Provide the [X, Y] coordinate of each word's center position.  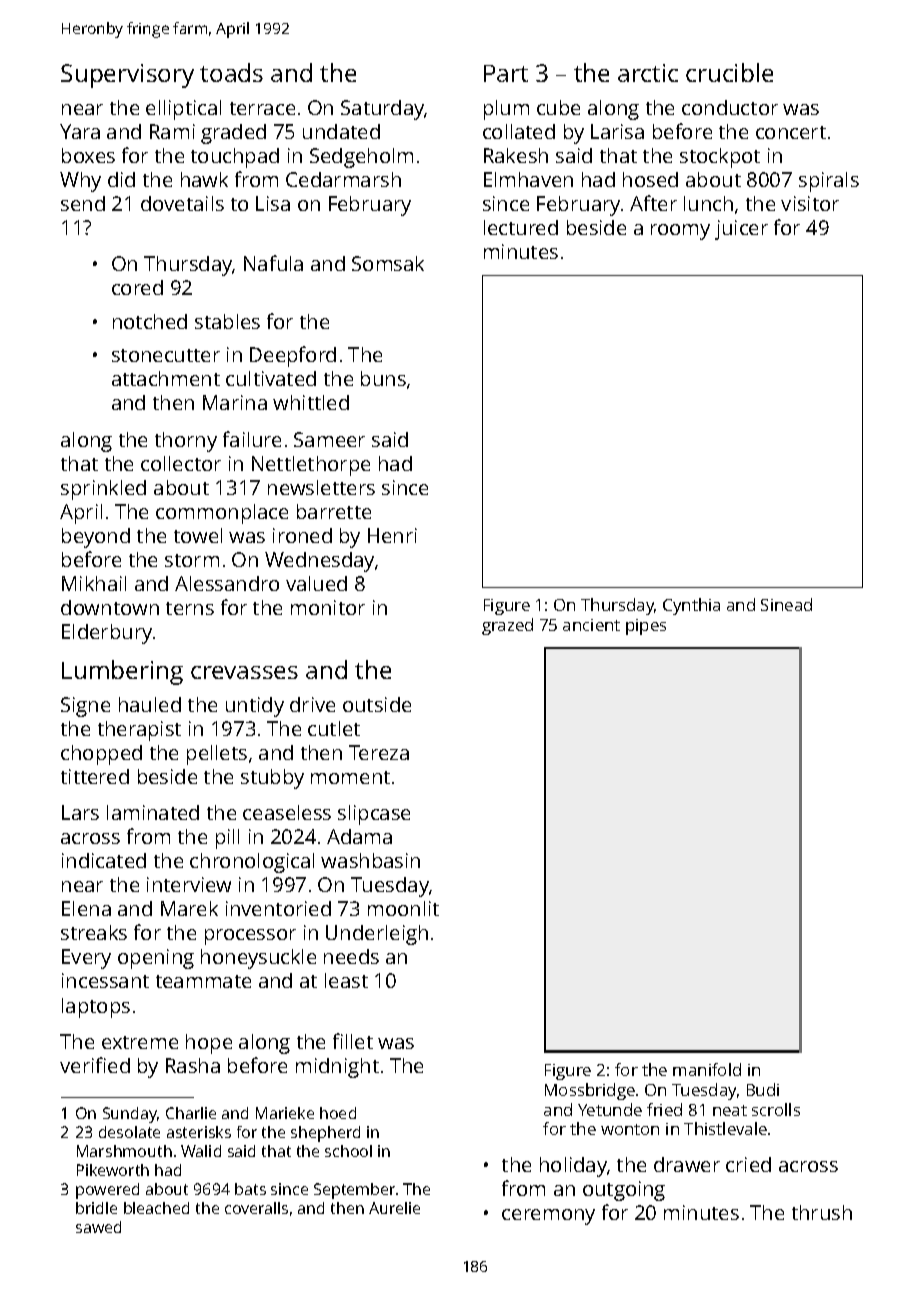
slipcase [374, 815]
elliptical [183, 110]
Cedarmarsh [343, 179]
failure [252, 439]
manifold [707, 1069]
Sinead [786, 604]
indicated [104, 860]
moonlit [403, 908]
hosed [650, 179]
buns [383, 378]
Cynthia [691, 606]
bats [250, 1189]
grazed [507, 626]
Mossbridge [590, 1091]
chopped [101, 755]
